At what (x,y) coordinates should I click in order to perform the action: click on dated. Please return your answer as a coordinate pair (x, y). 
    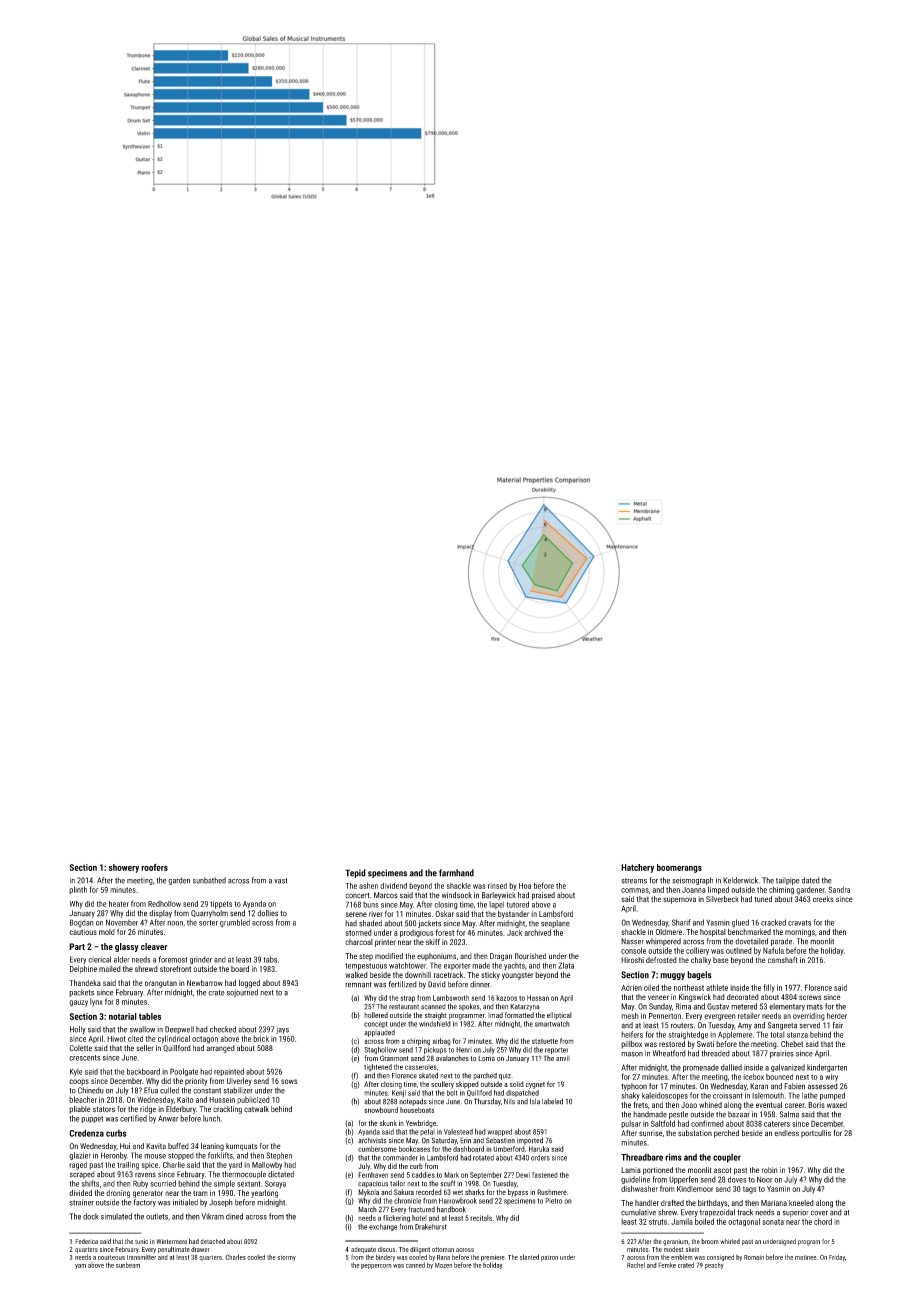
    Looking at the image, I should click on (811, 880).
